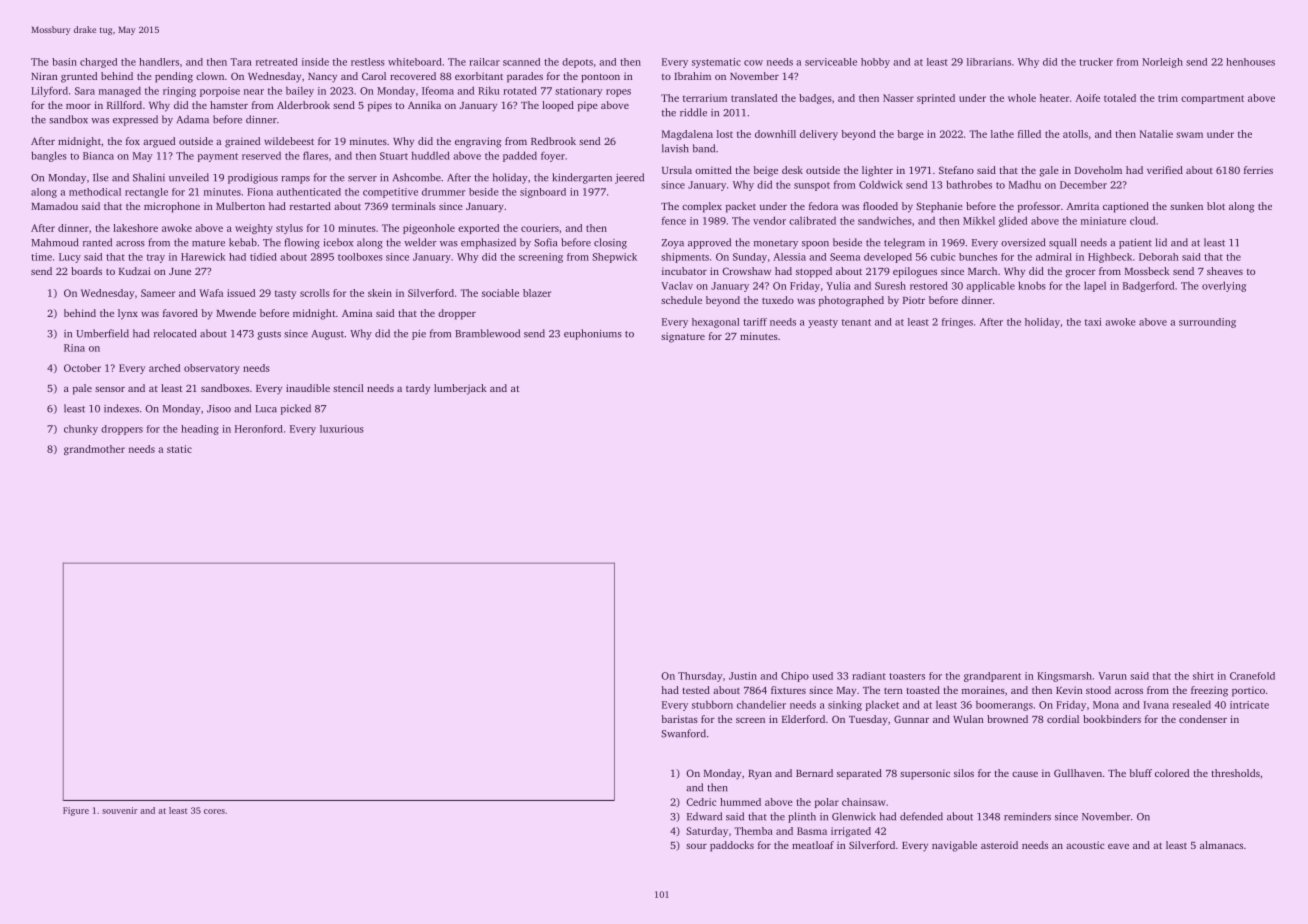  What do you see at coordinates (696, 846) in the page?
I see `sour` at bounding box center [696, 846].
